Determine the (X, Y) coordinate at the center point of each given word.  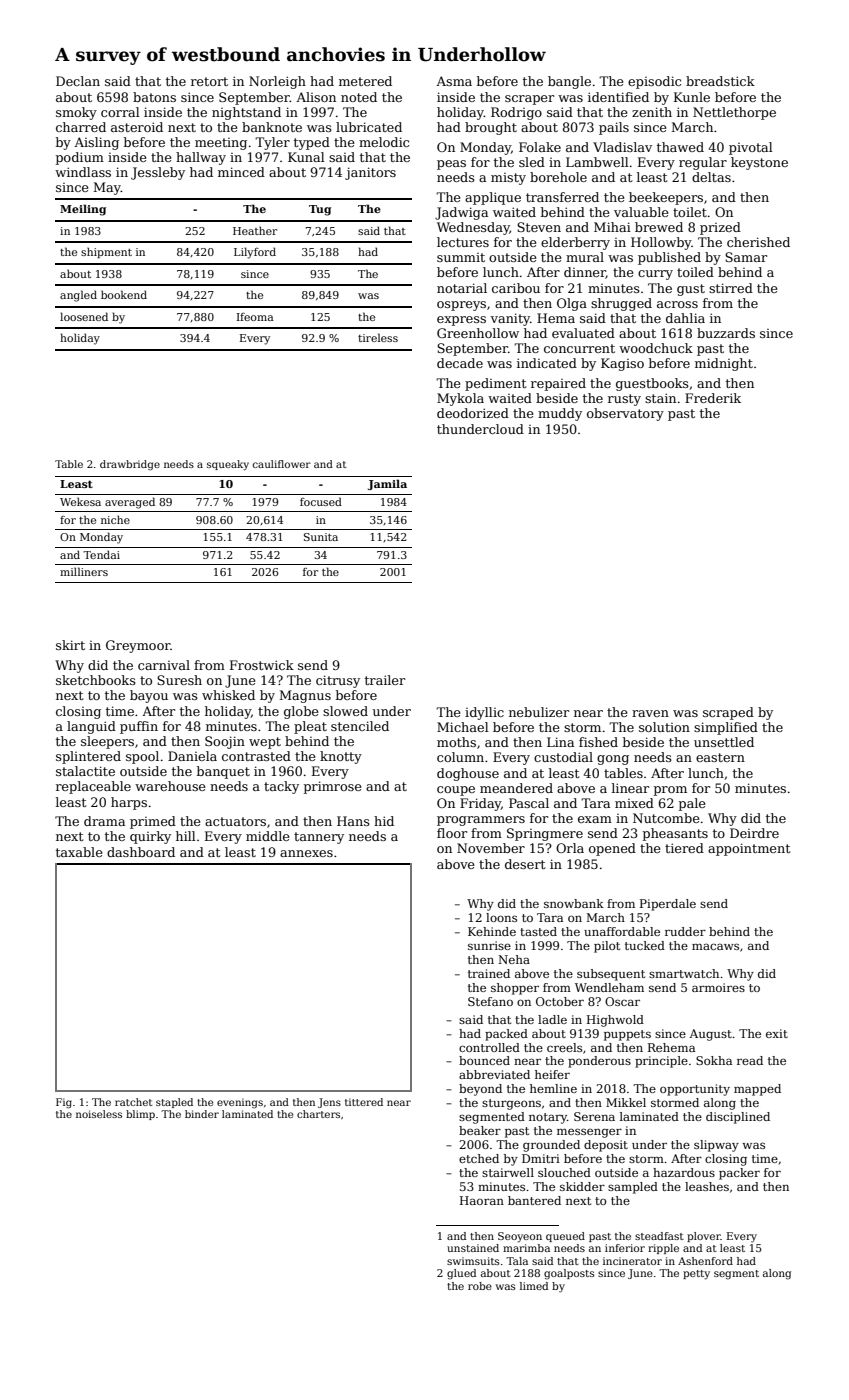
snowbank (574, 903)
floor (452, 833)
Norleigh (277, 82)
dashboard (141, 852)
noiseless (99, 1114)
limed (534, 1286)
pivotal (751, 148)
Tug (320, 210)
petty (696, 1275)
